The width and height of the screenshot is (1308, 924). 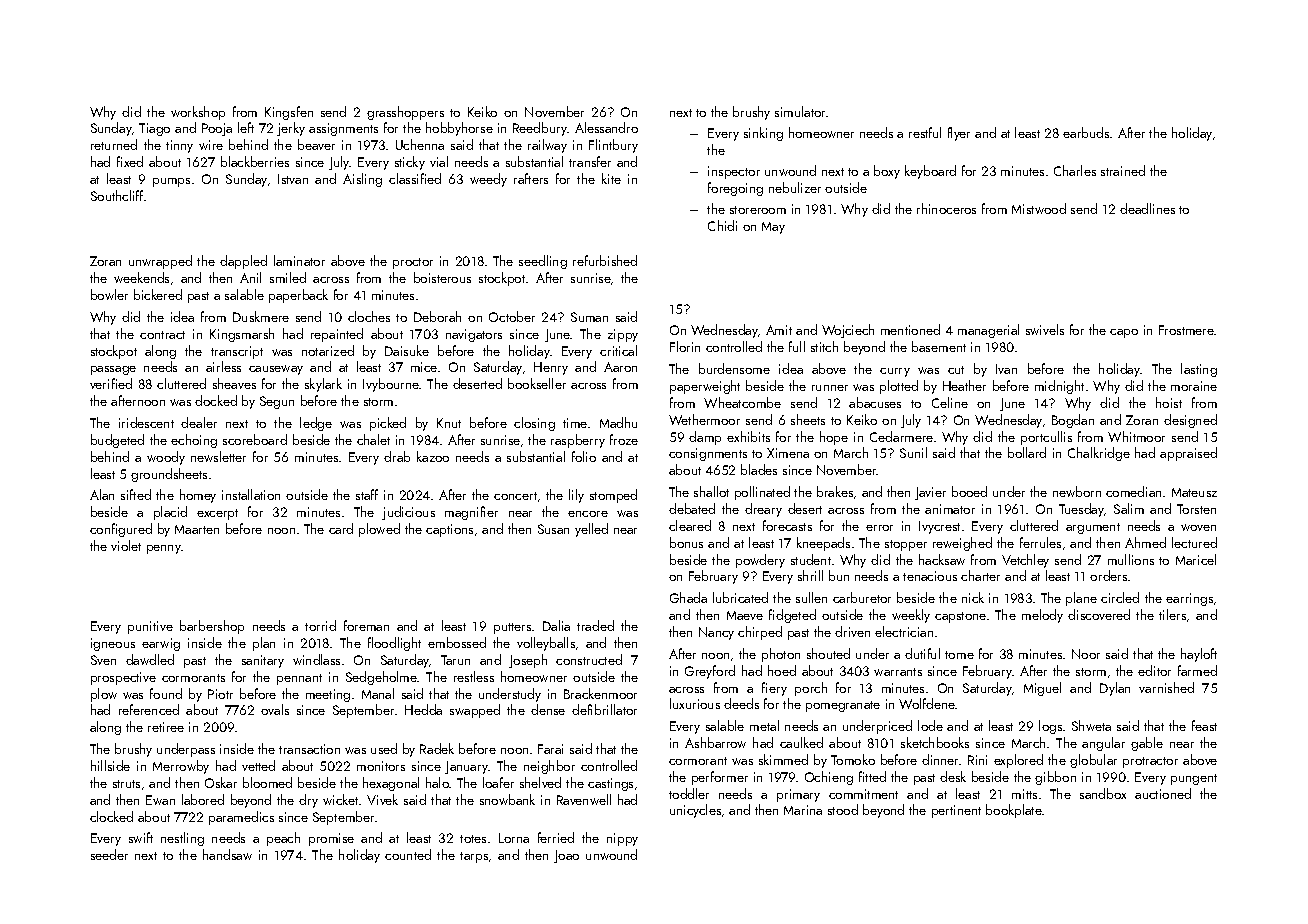 What do you see at coordinates (1045, 329) in the screenshot?
I see `swivels` at bounding box center [1045, 329].
